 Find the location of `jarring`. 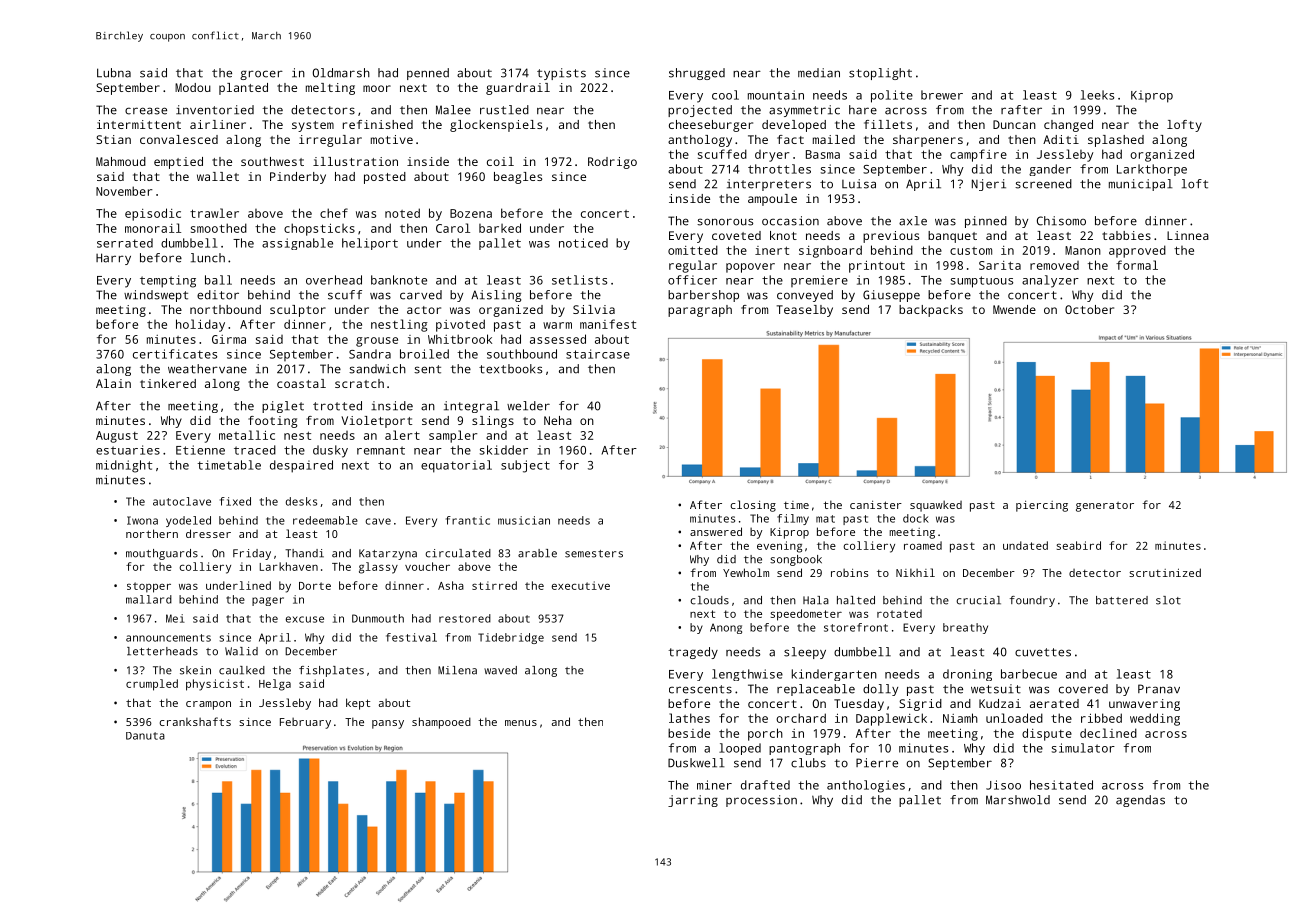

jarring is located at coordinates (693, 801).
